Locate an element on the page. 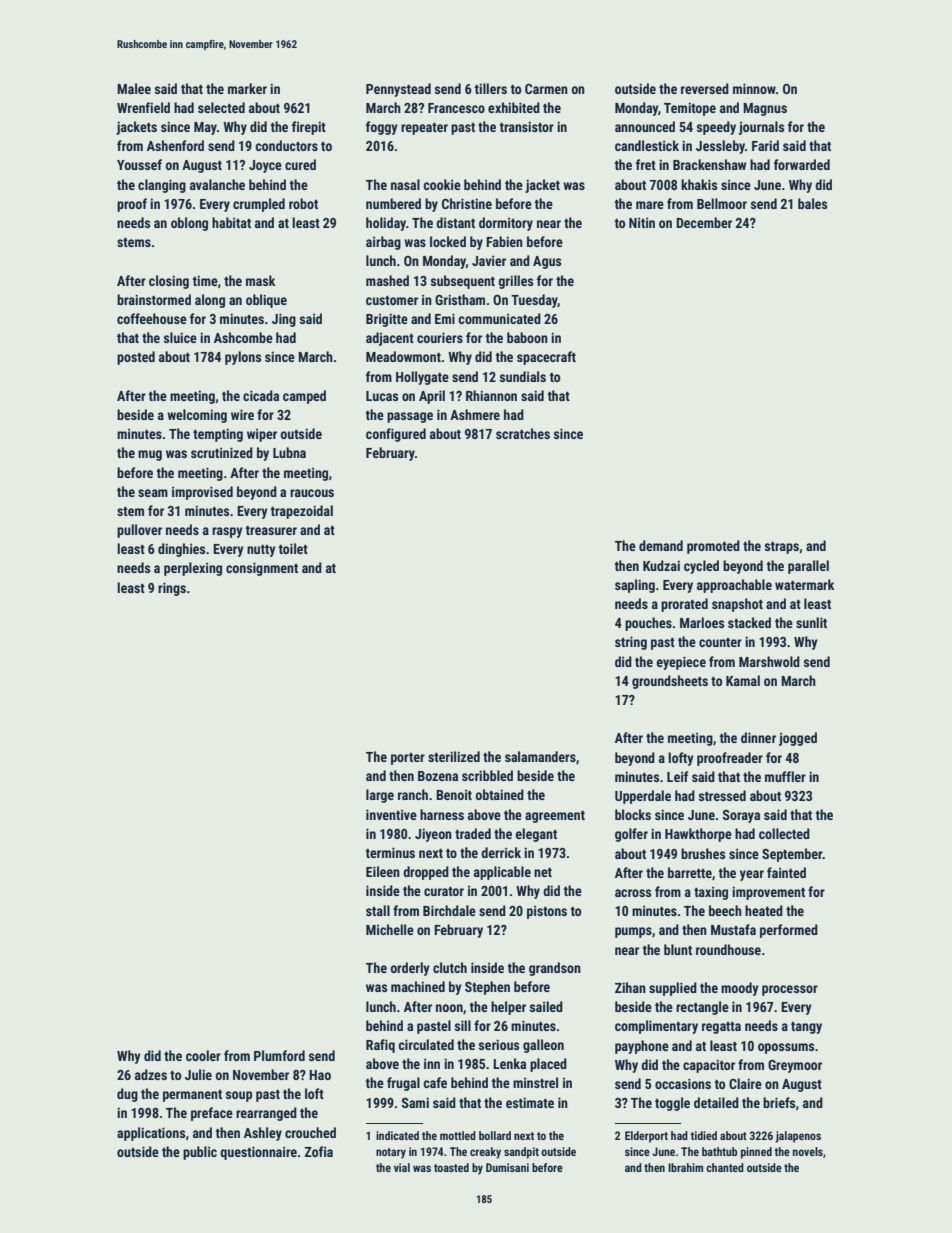  Marloes is located at coordinates (702, 622).
